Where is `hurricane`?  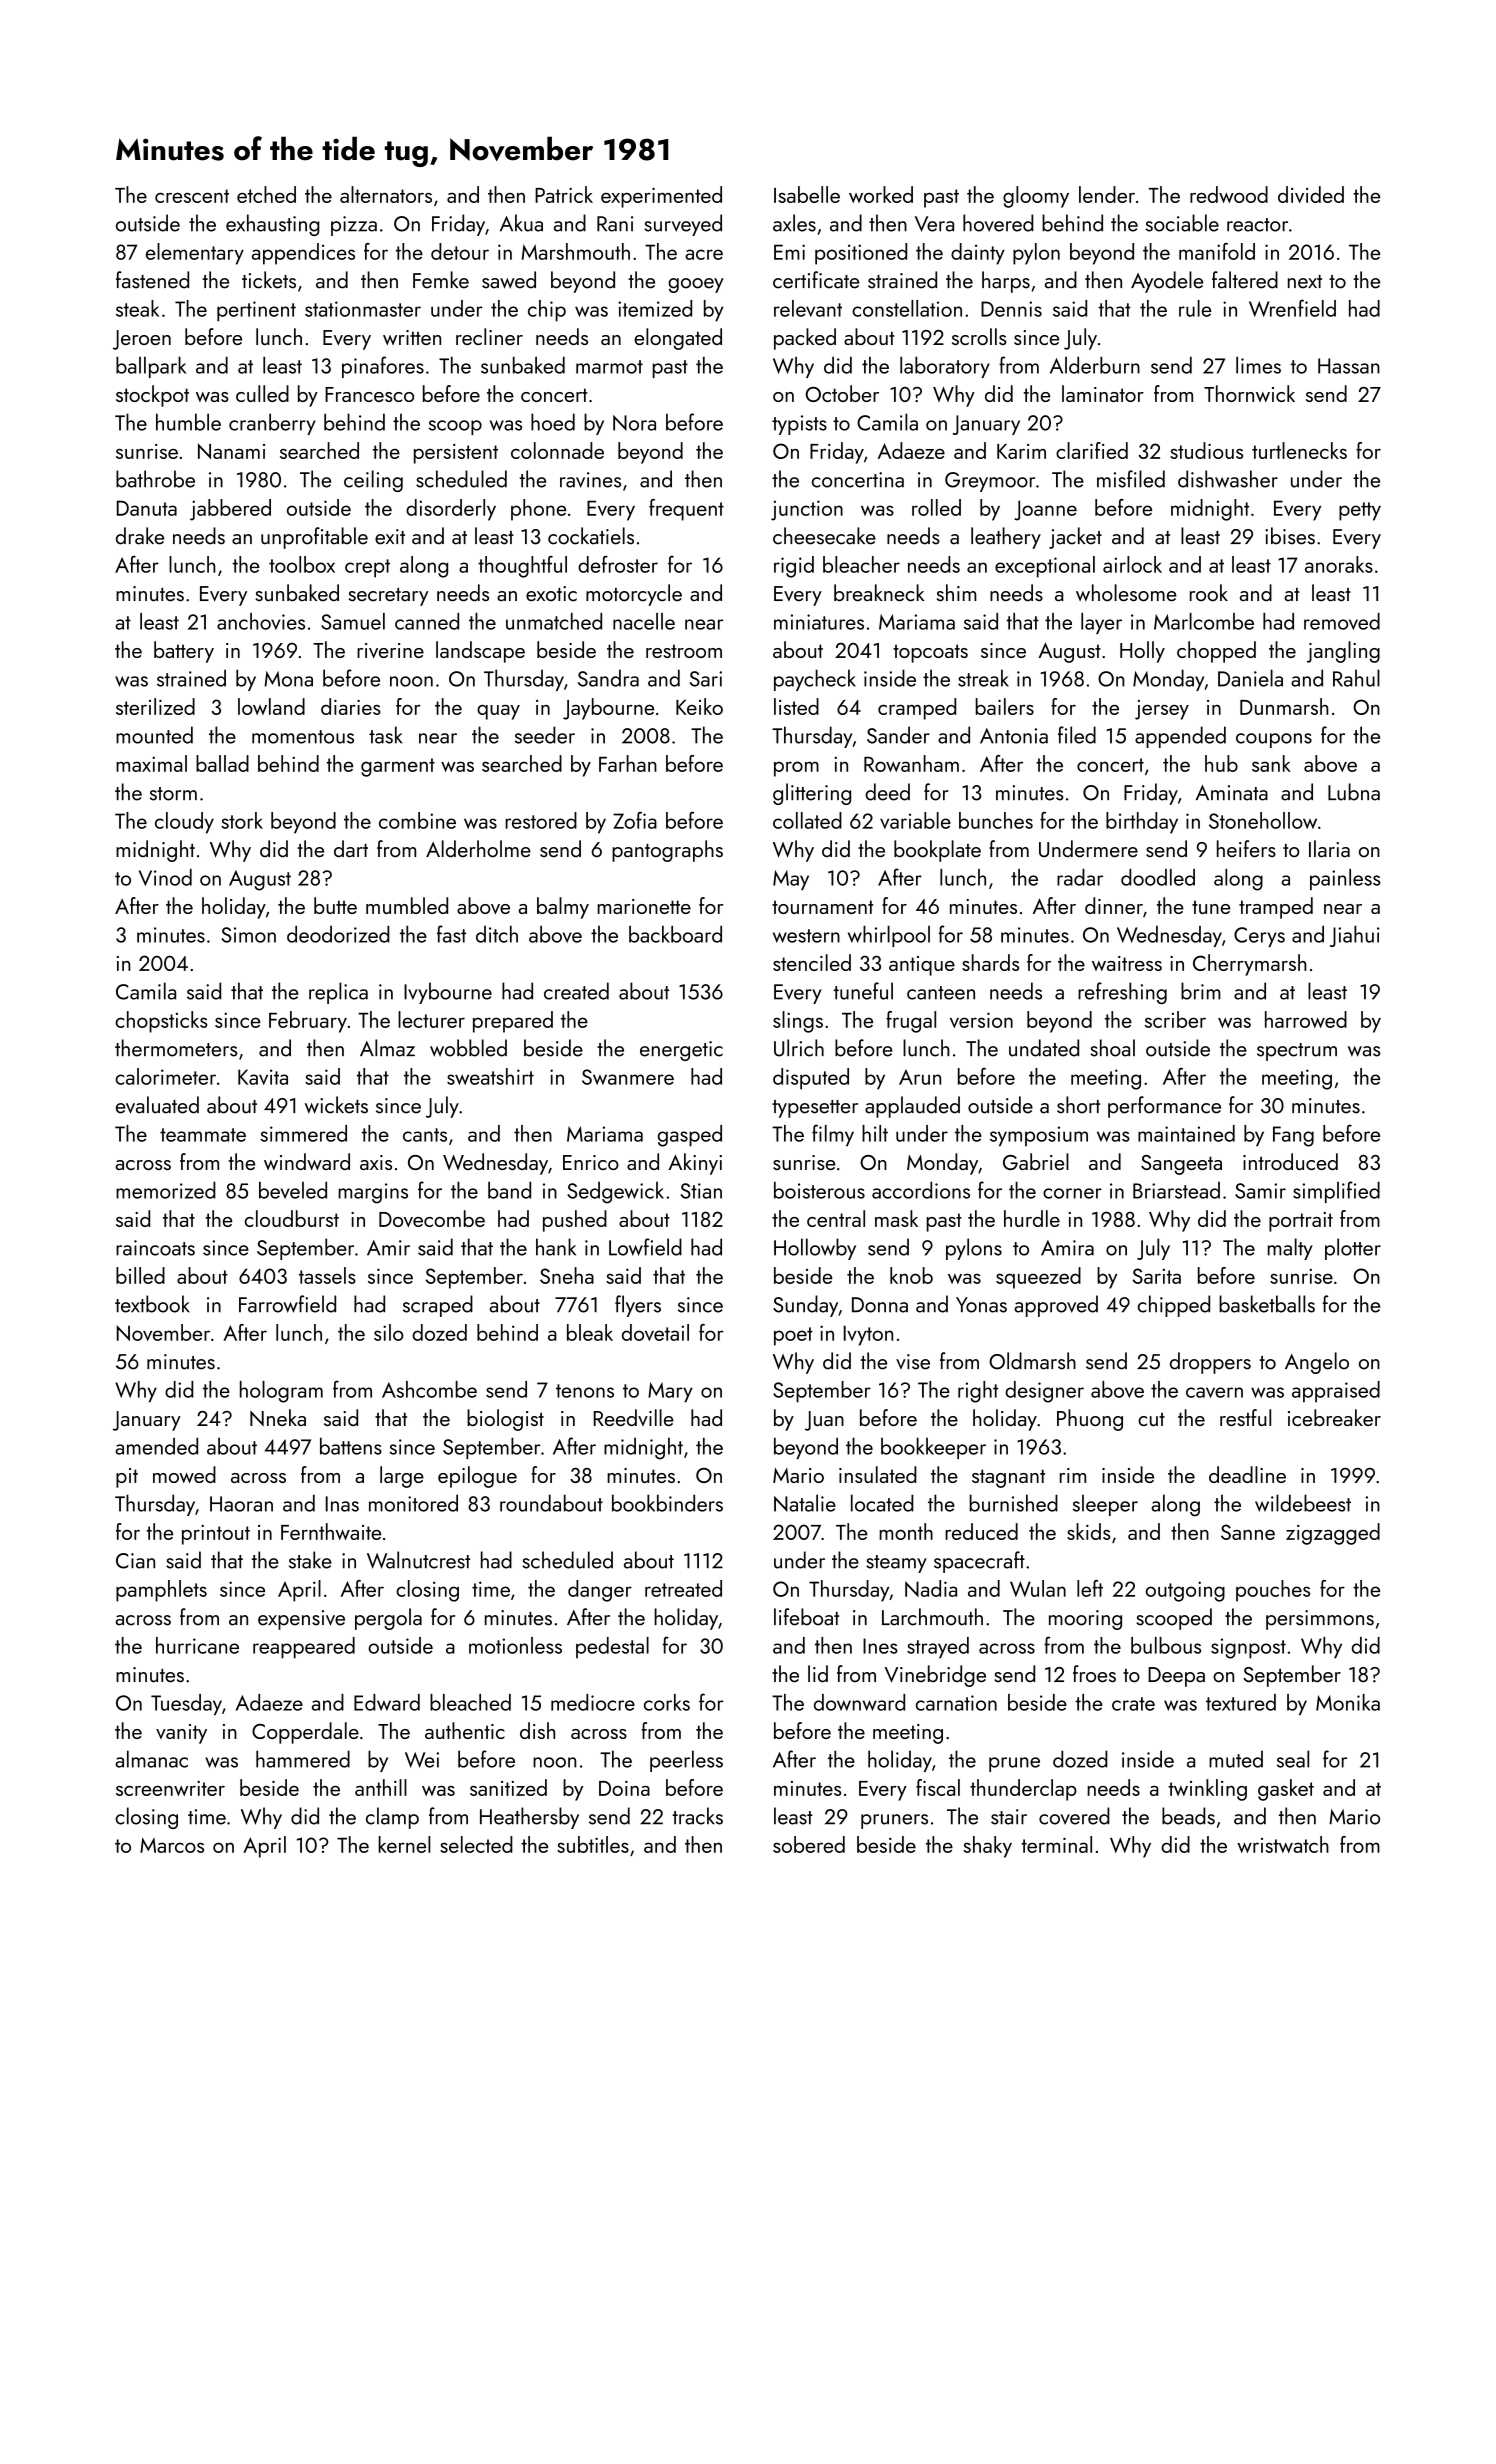 hurricane is located at coordinates (197, 1645).
